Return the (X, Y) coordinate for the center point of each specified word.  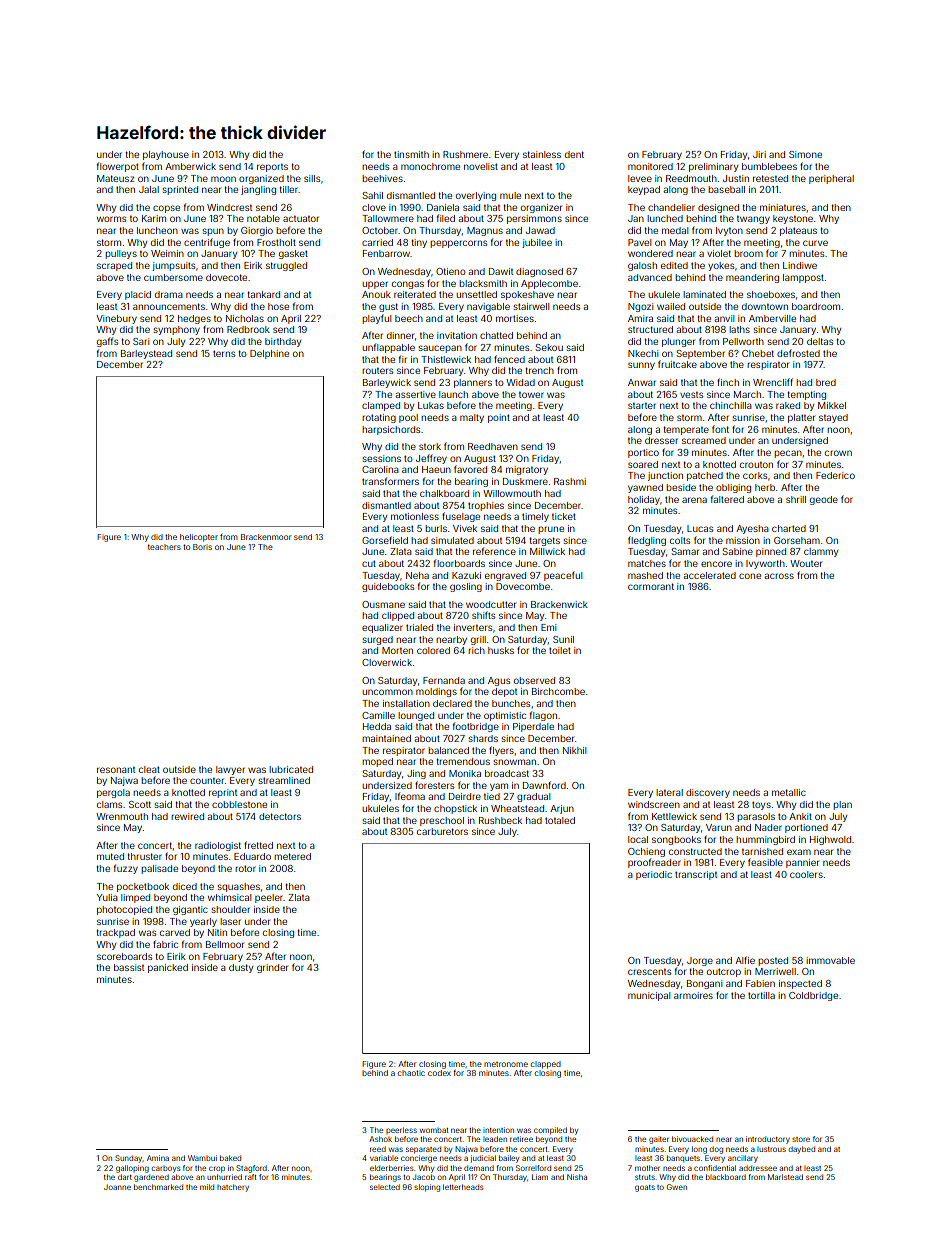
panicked (168, 968)
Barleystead (146, 354)
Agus (499, 681)
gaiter (659, 1140)
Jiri (759, 154)
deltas (820, 341)
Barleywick (387, 383)
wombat (434, 1130)
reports (272, 167)
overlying (476, 196)
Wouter (806, 563)
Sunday (129, 1159)
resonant (116, 769)
